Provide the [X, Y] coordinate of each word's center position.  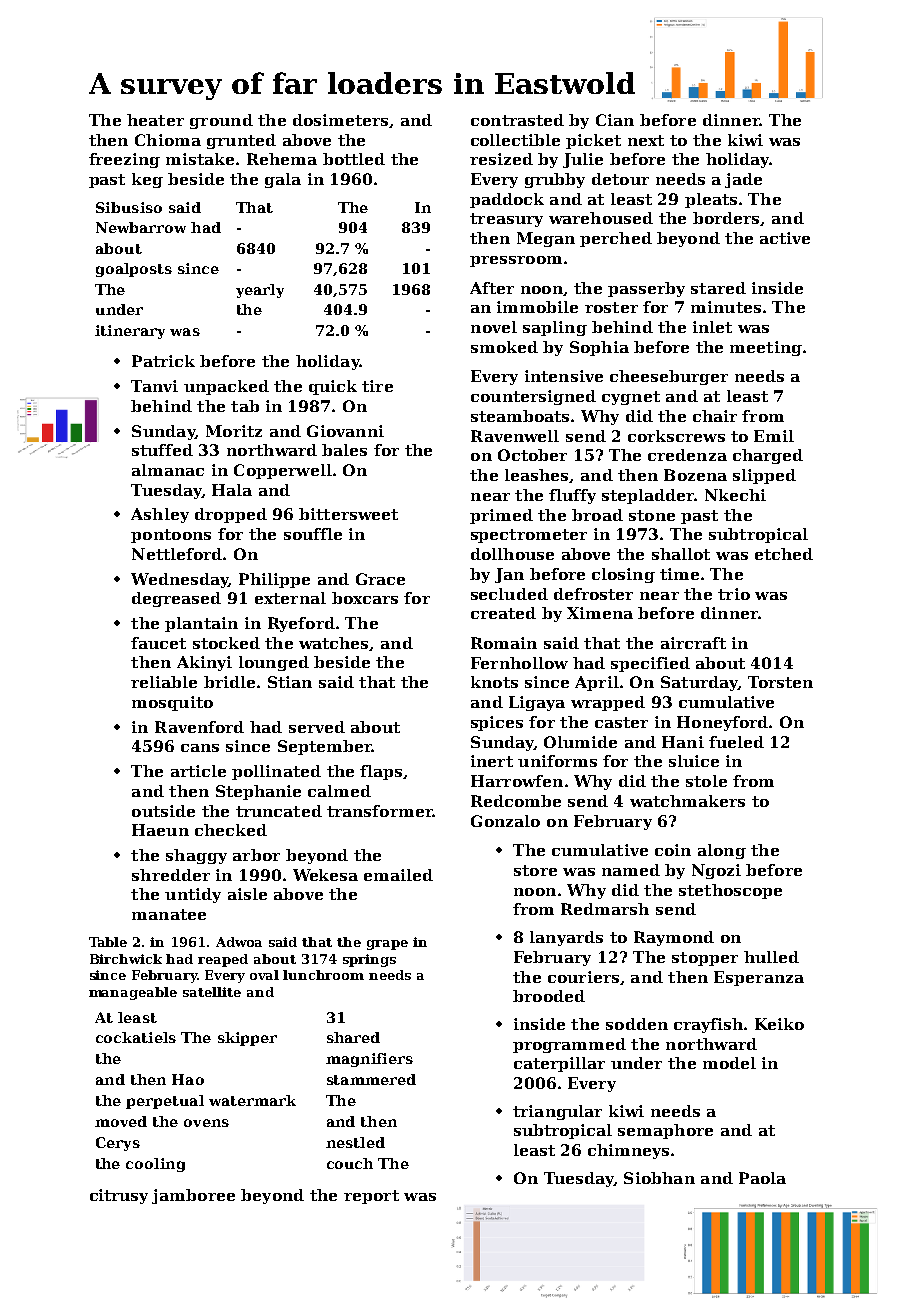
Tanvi [154, 386]
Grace [380, 579]
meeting [766, 348]
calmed [339, 791]
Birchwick [126, 959]
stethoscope [730, 891]
